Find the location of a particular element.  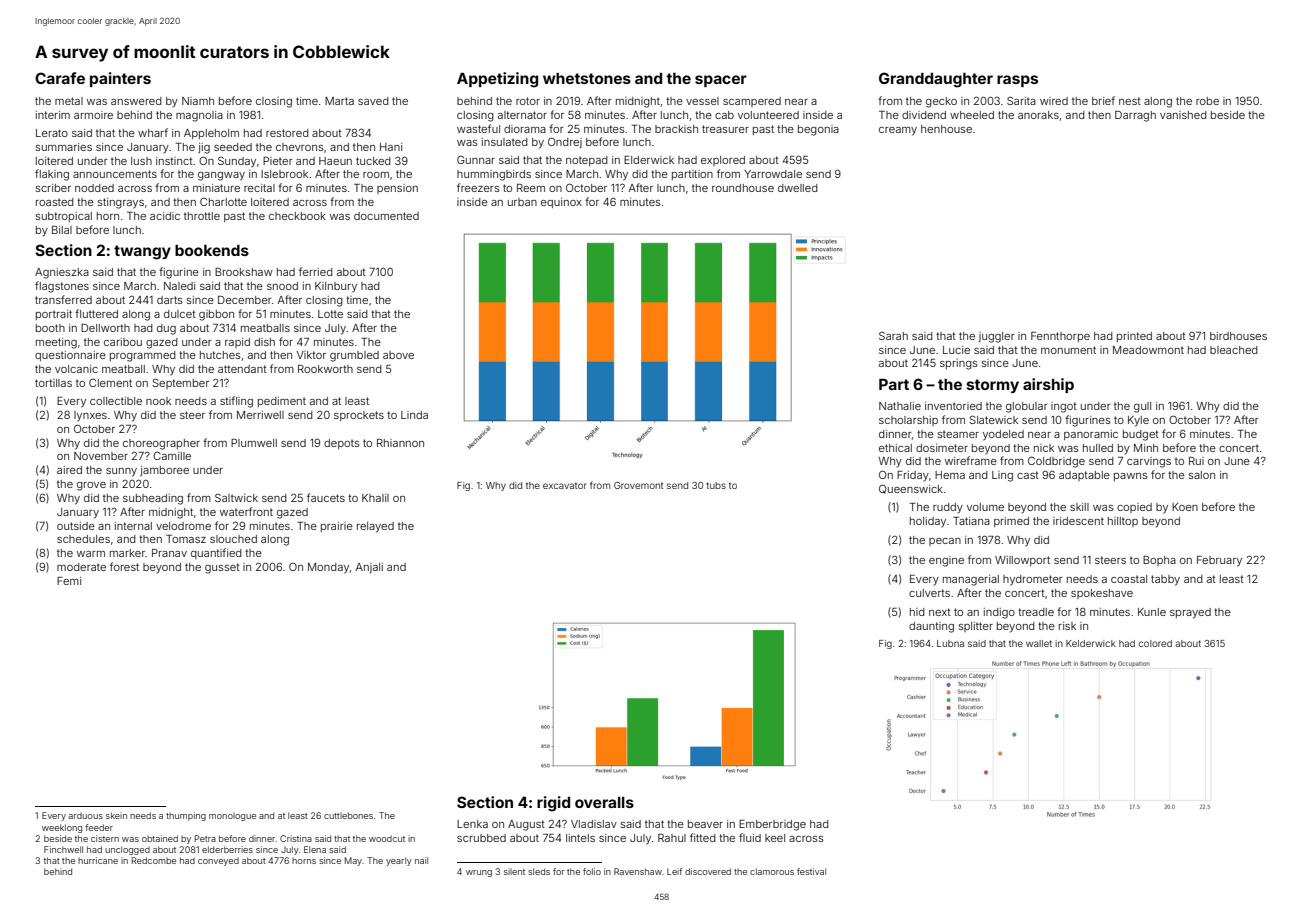

Kunle is located at coordinates (1152, 612).
